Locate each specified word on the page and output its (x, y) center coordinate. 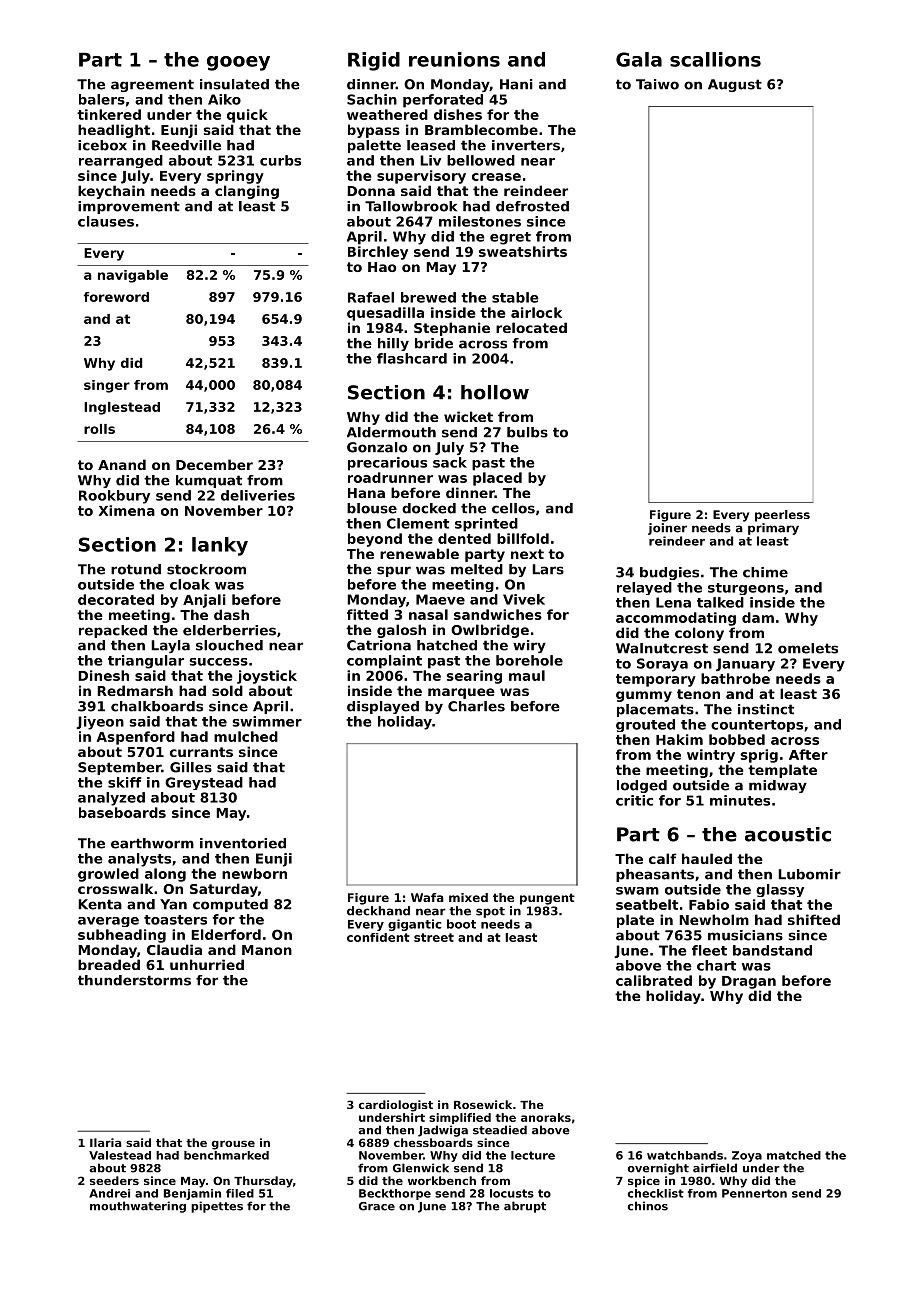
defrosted (532, 206)
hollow (495, 392)
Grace (377, 1206)
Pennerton (754, 1193)
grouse (233, 1145)
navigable (133, 276)
